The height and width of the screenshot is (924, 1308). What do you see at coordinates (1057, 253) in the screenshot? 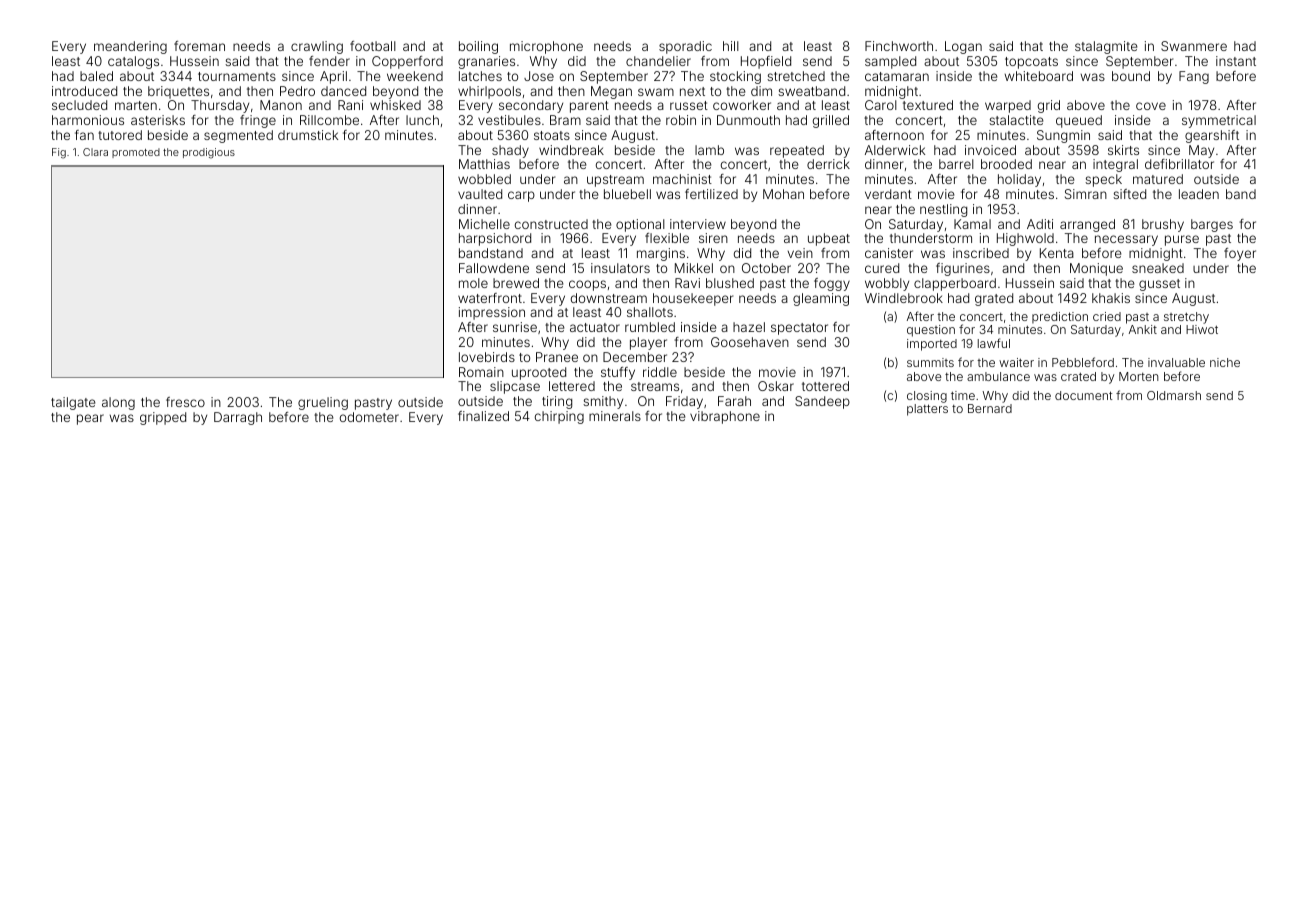
I see `Kenta` at bounding box center [1057, 253].
